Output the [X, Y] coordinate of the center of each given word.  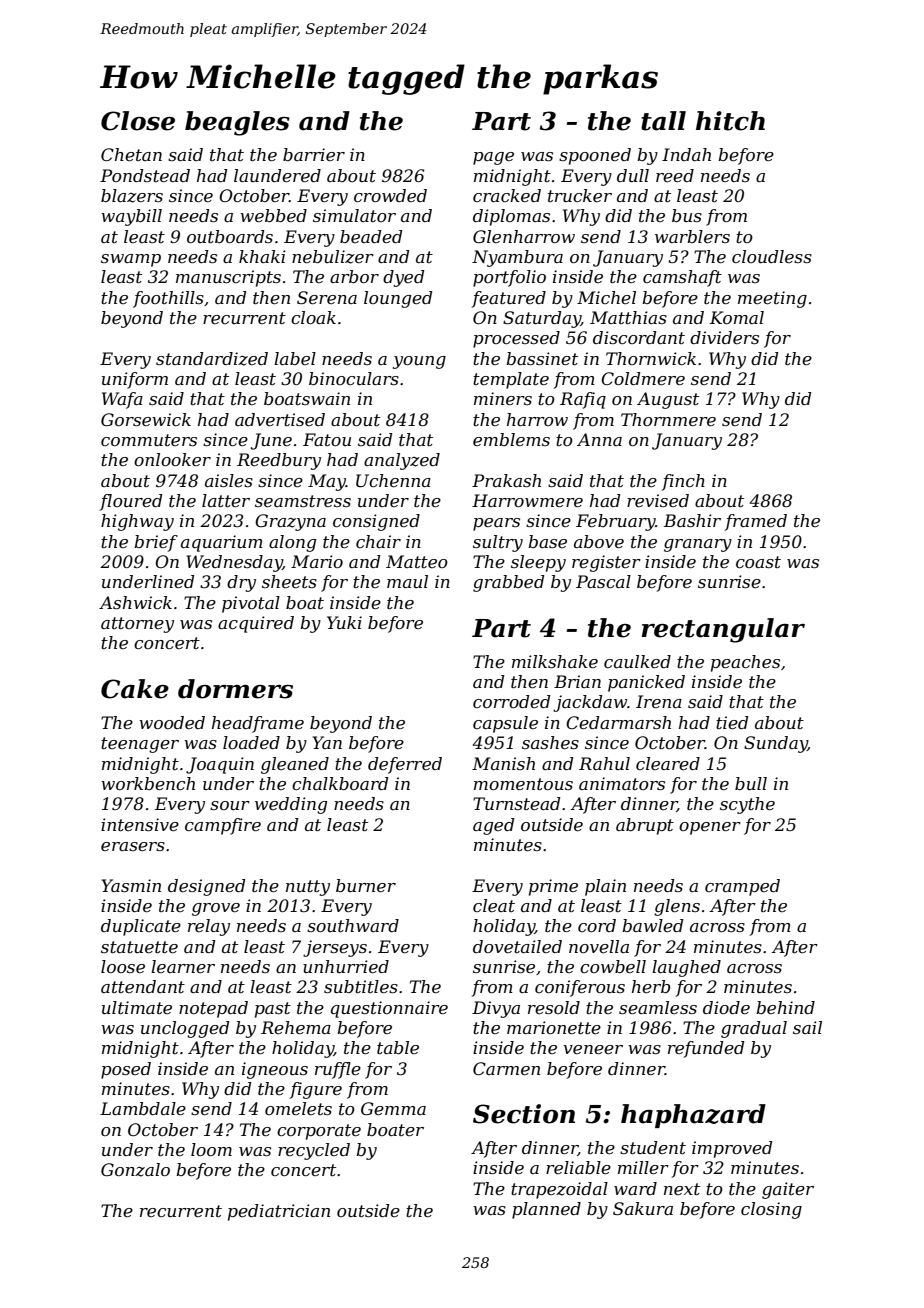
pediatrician [279, 1212]
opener [710, 828]
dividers [724, 337]
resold [554, 1007]
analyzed [402, 461]
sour [230, 805]
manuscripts [228, 278]
